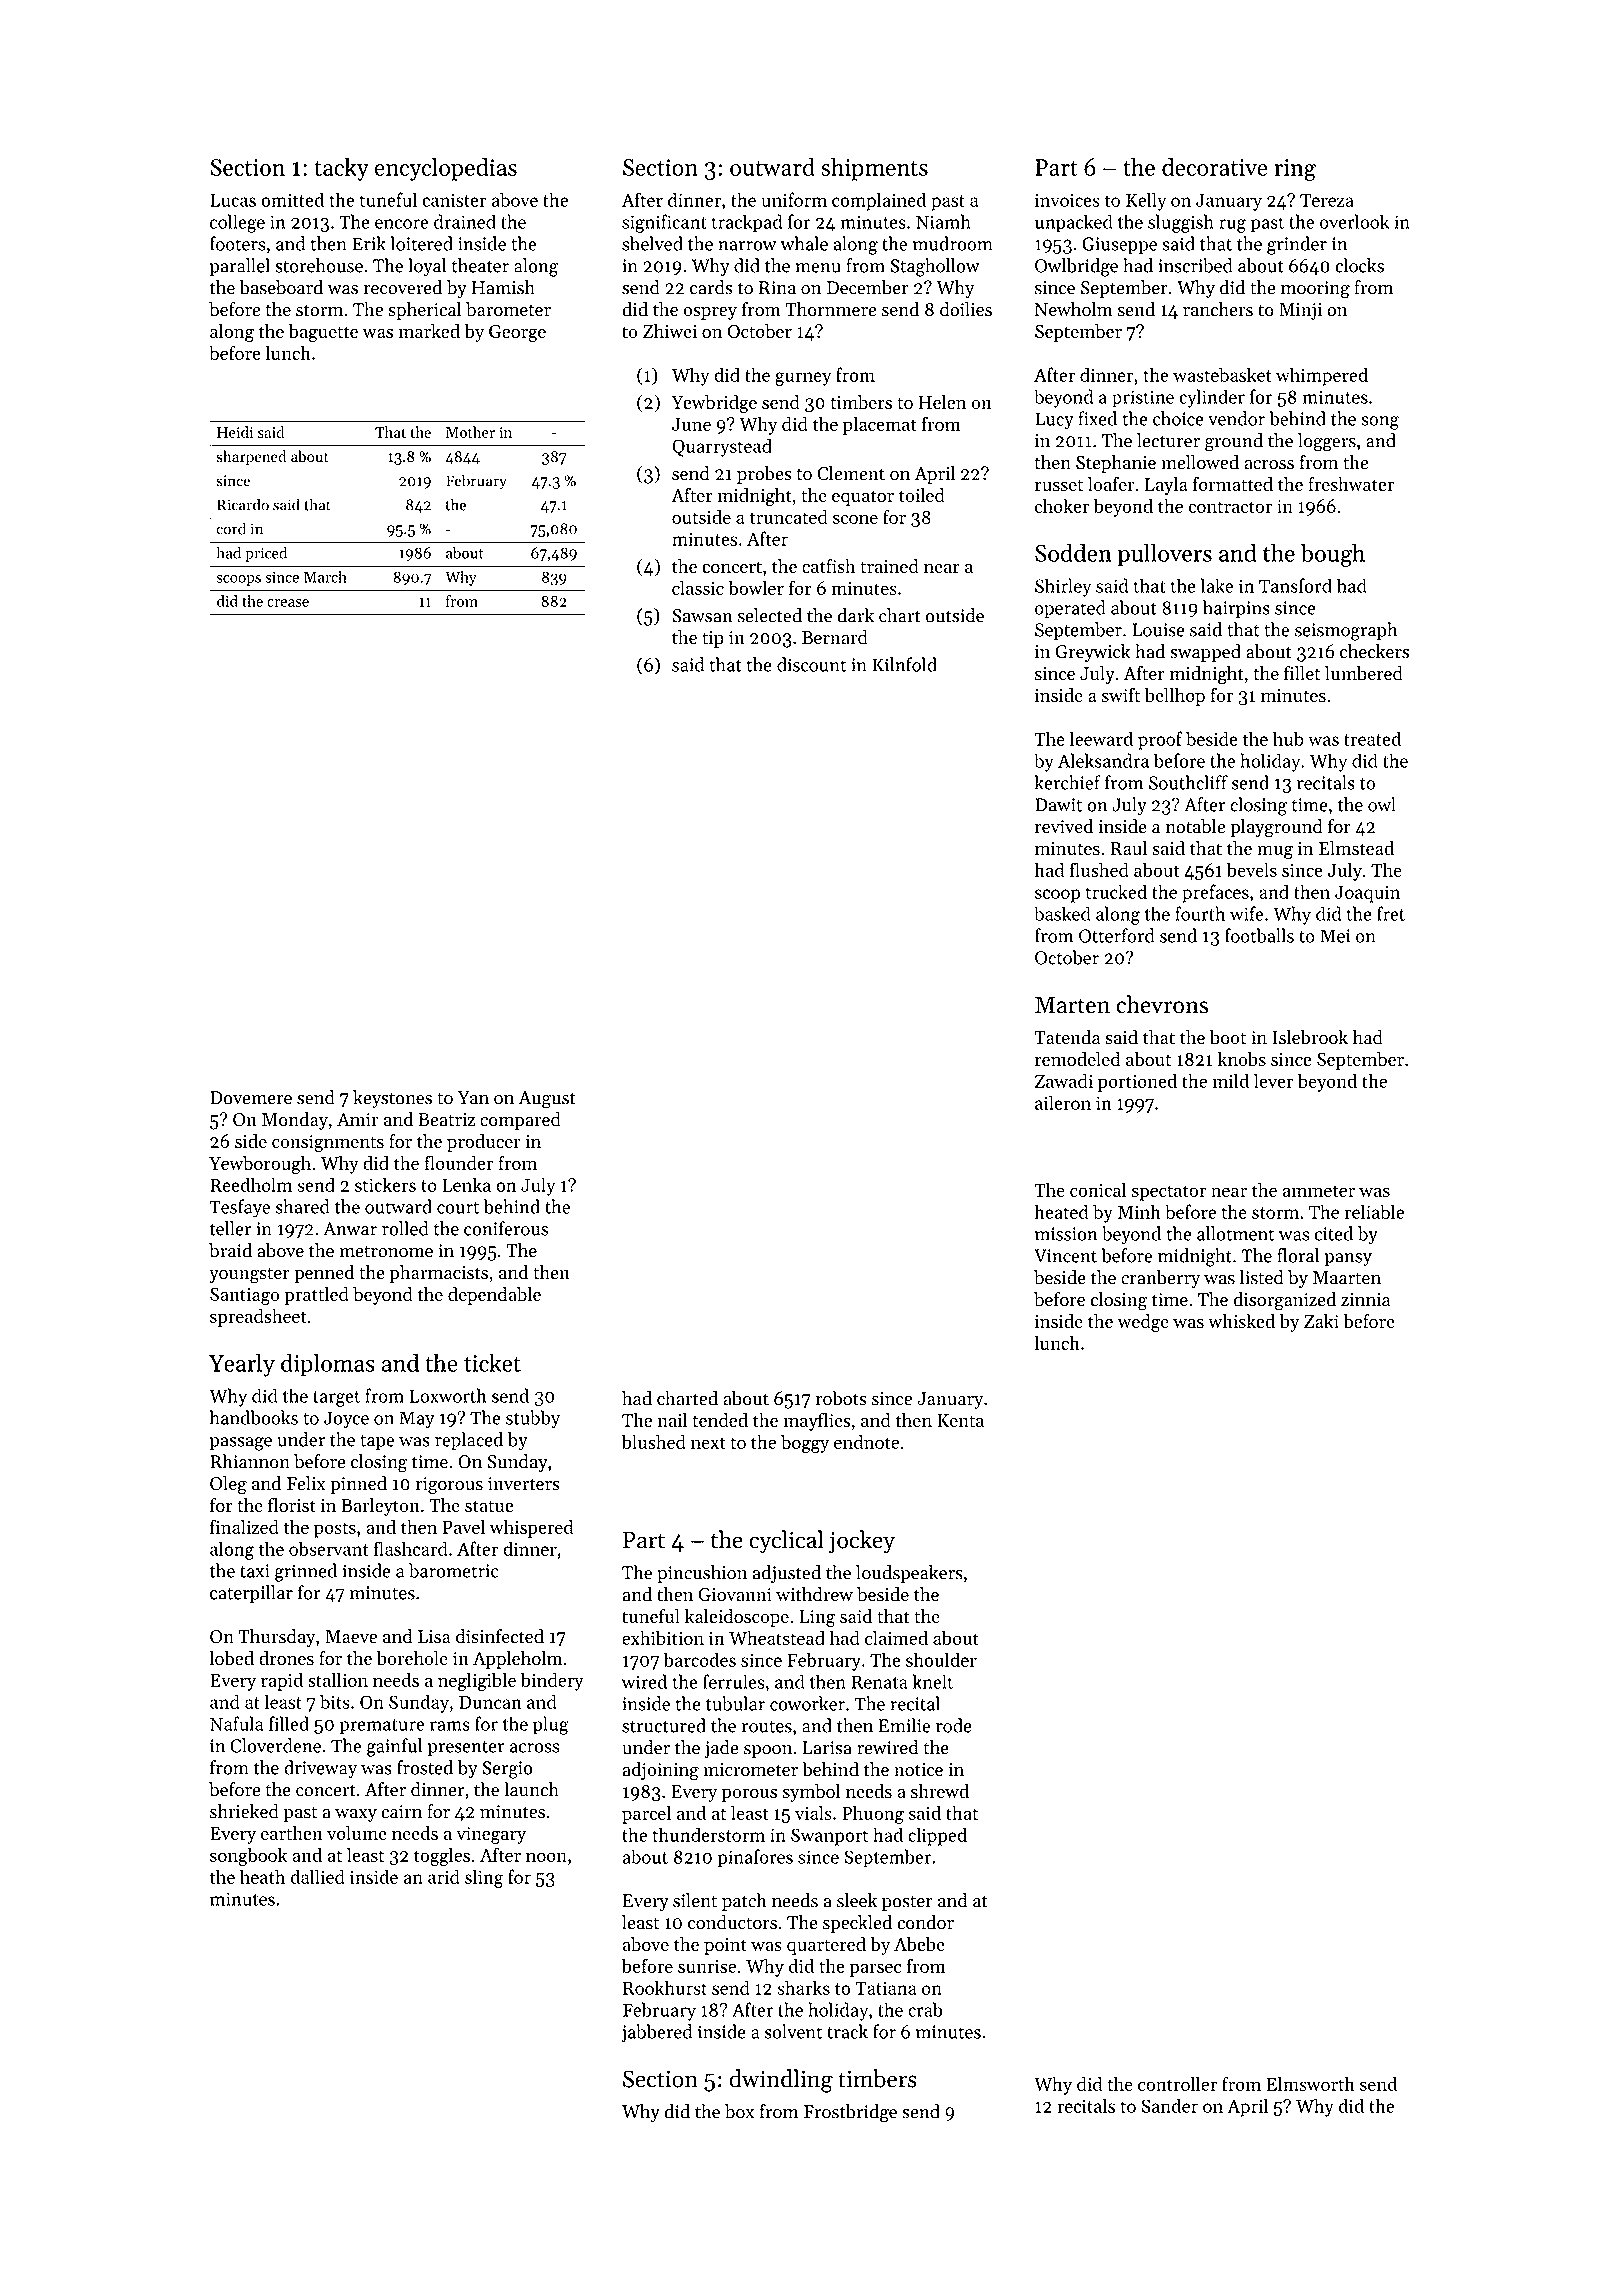 This screenshot has height=2292, width=1620. What do you see at coordinates (954, 1725) in the screenshot?
I see `rode` at bounding box center [954, 1725].
